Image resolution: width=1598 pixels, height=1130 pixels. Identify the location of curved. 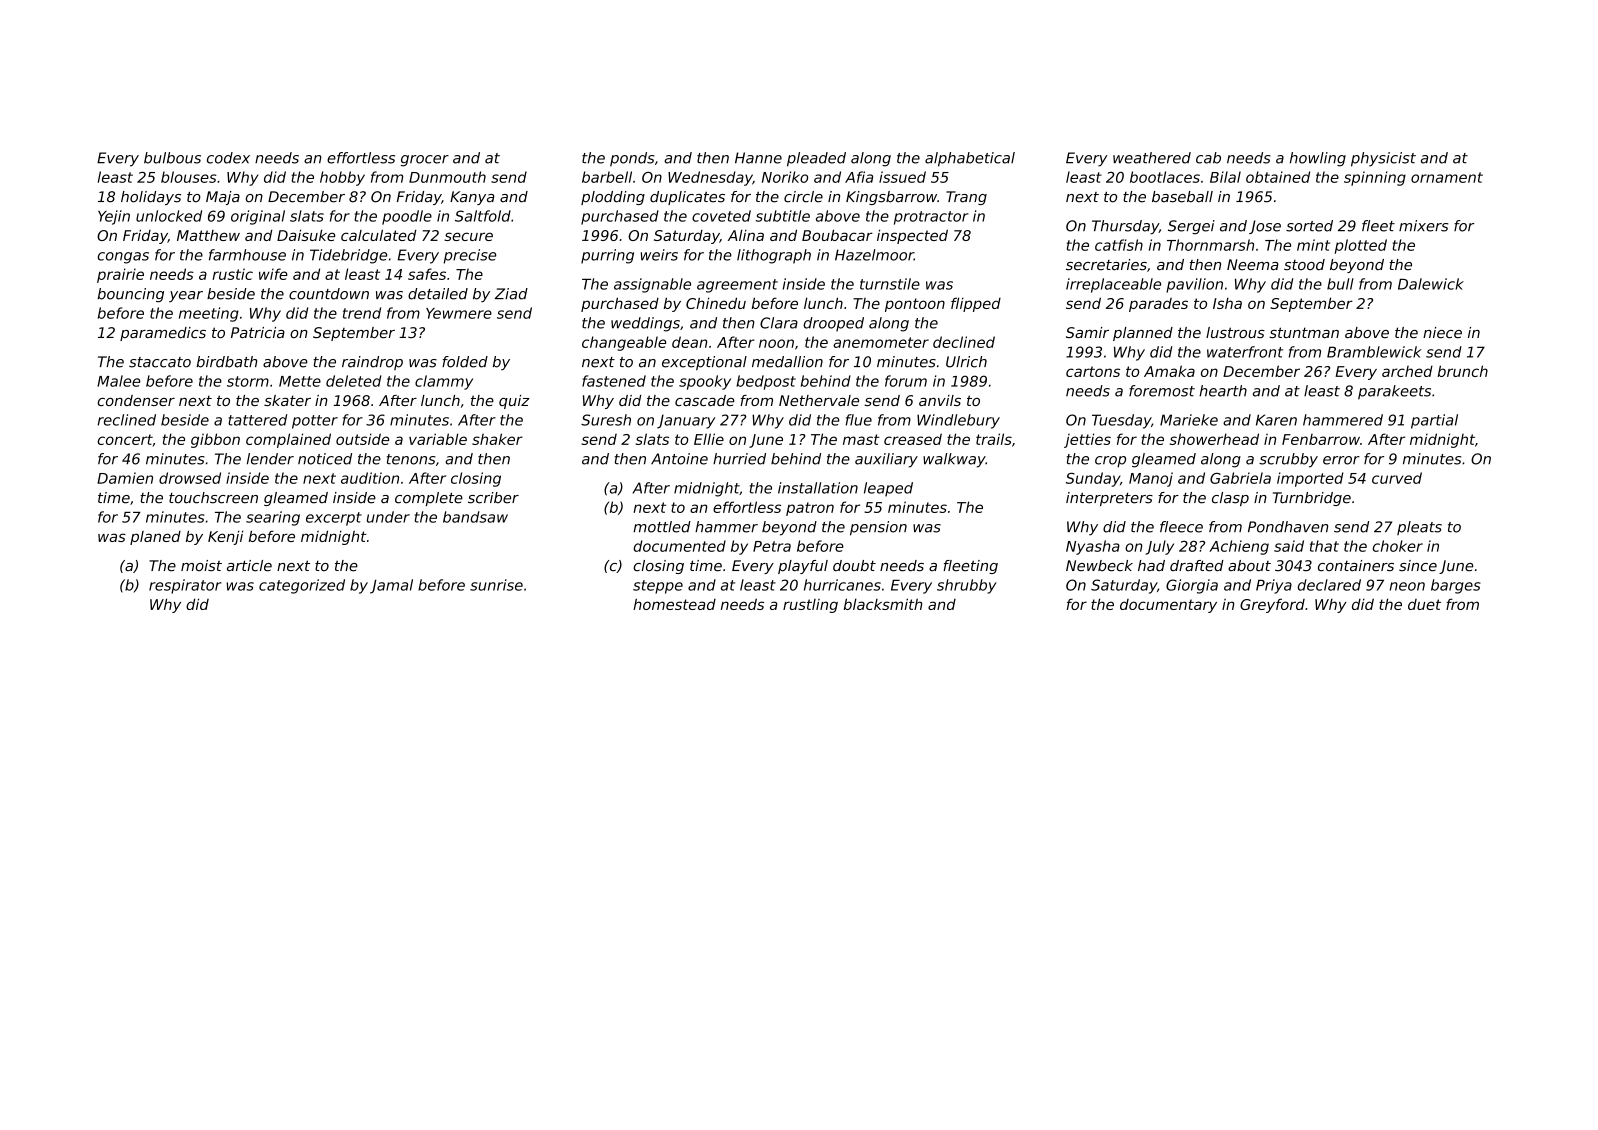
(1397, 478).
